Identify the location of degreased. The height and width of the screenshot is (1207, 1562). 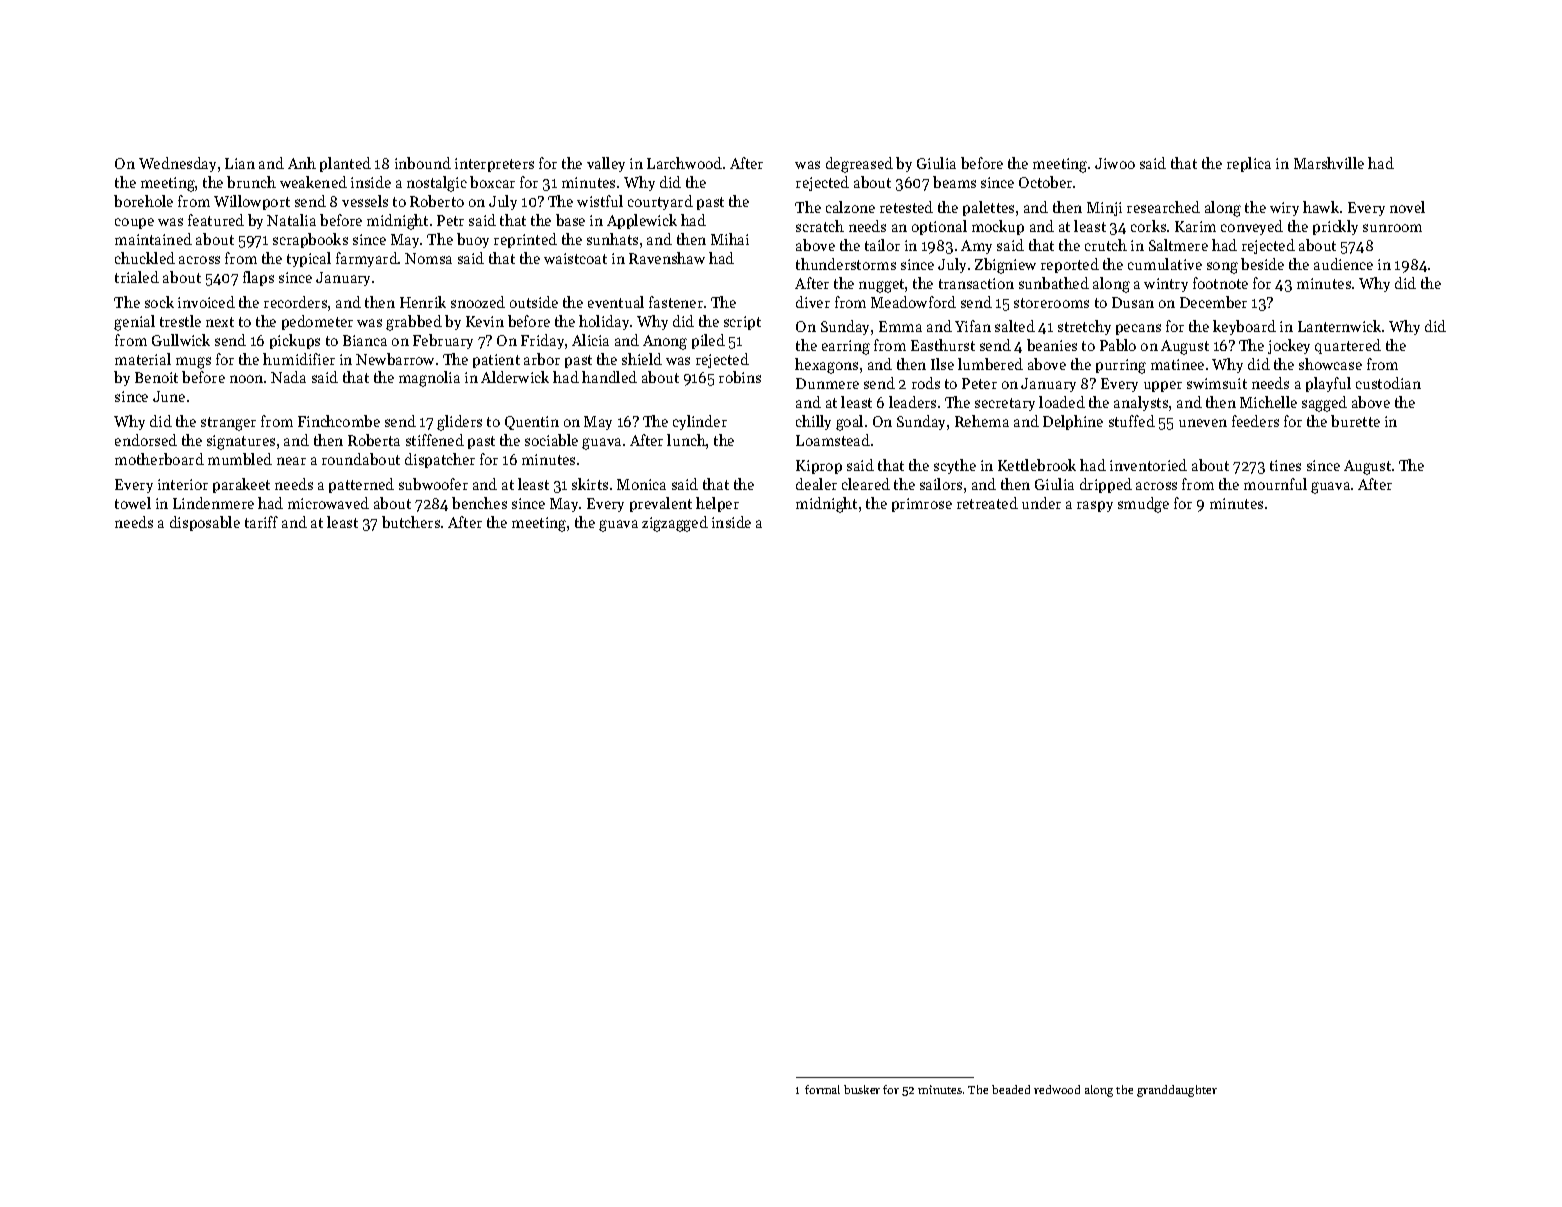
(859, 165).
